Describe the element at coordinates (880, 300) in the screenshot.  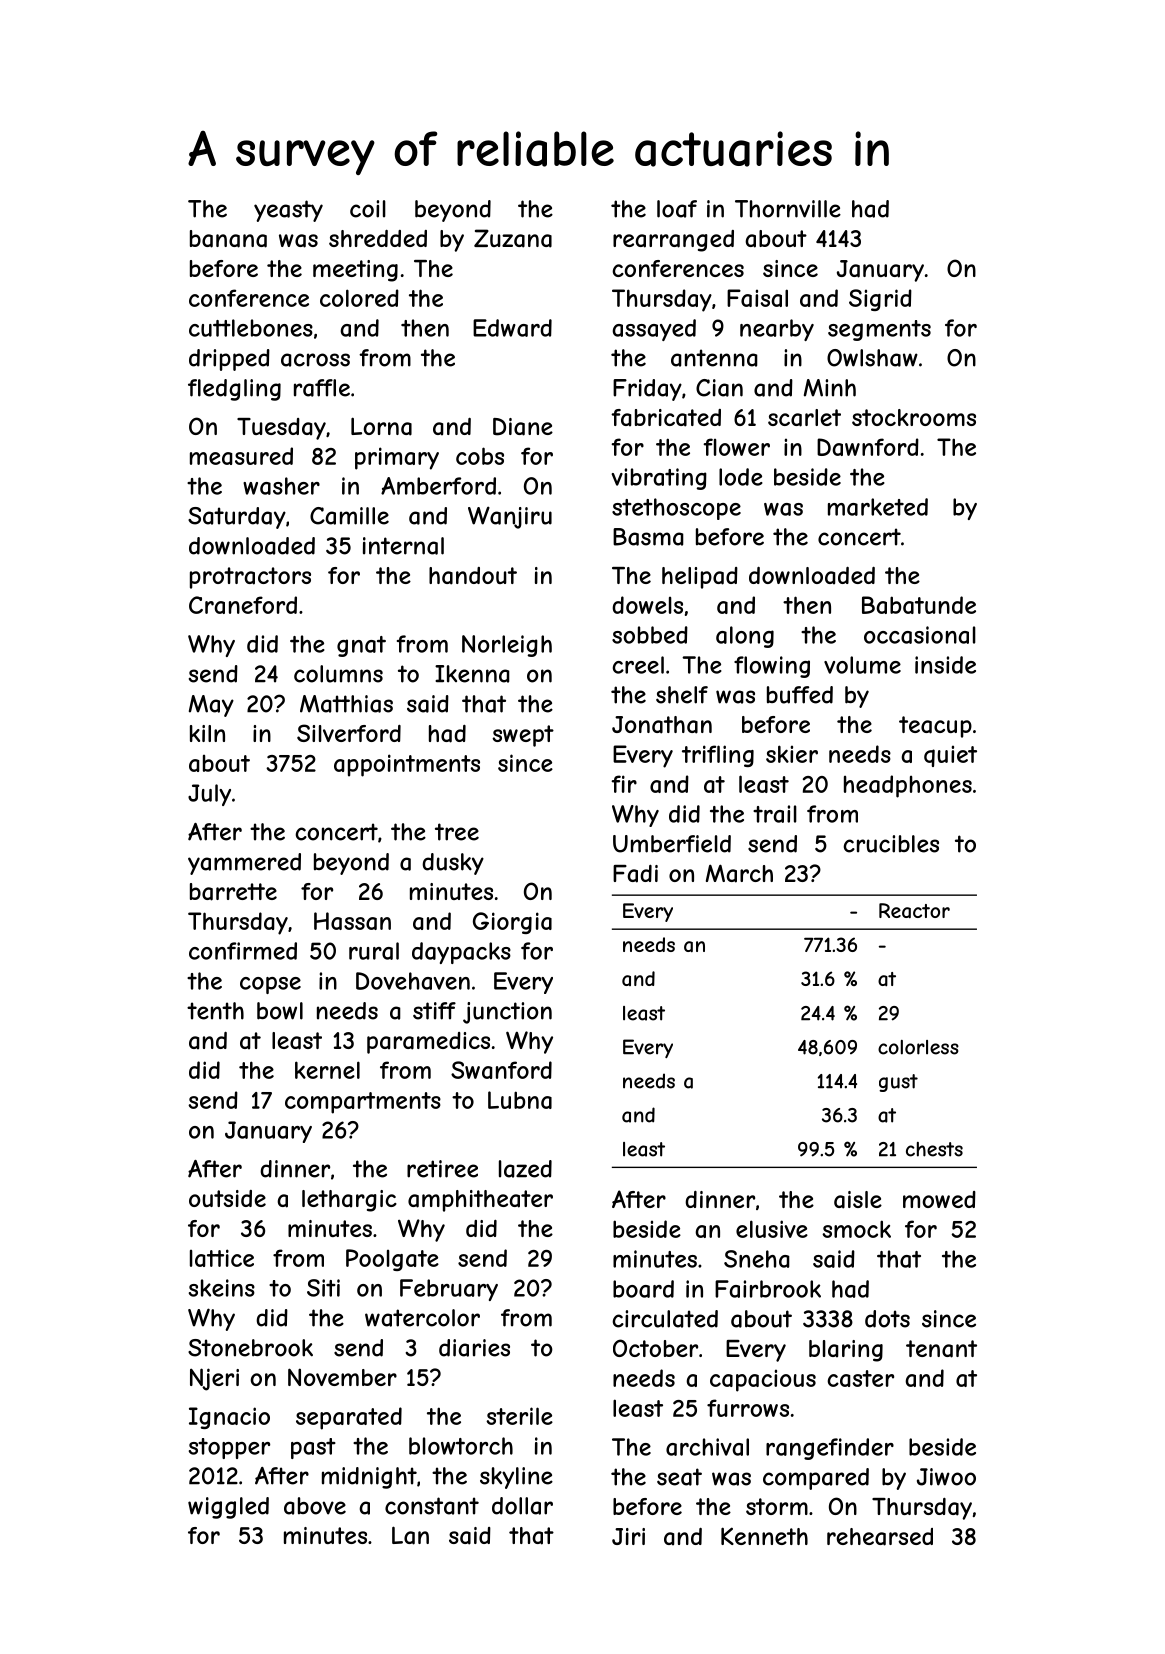
I see `Sigrid` at that location.
